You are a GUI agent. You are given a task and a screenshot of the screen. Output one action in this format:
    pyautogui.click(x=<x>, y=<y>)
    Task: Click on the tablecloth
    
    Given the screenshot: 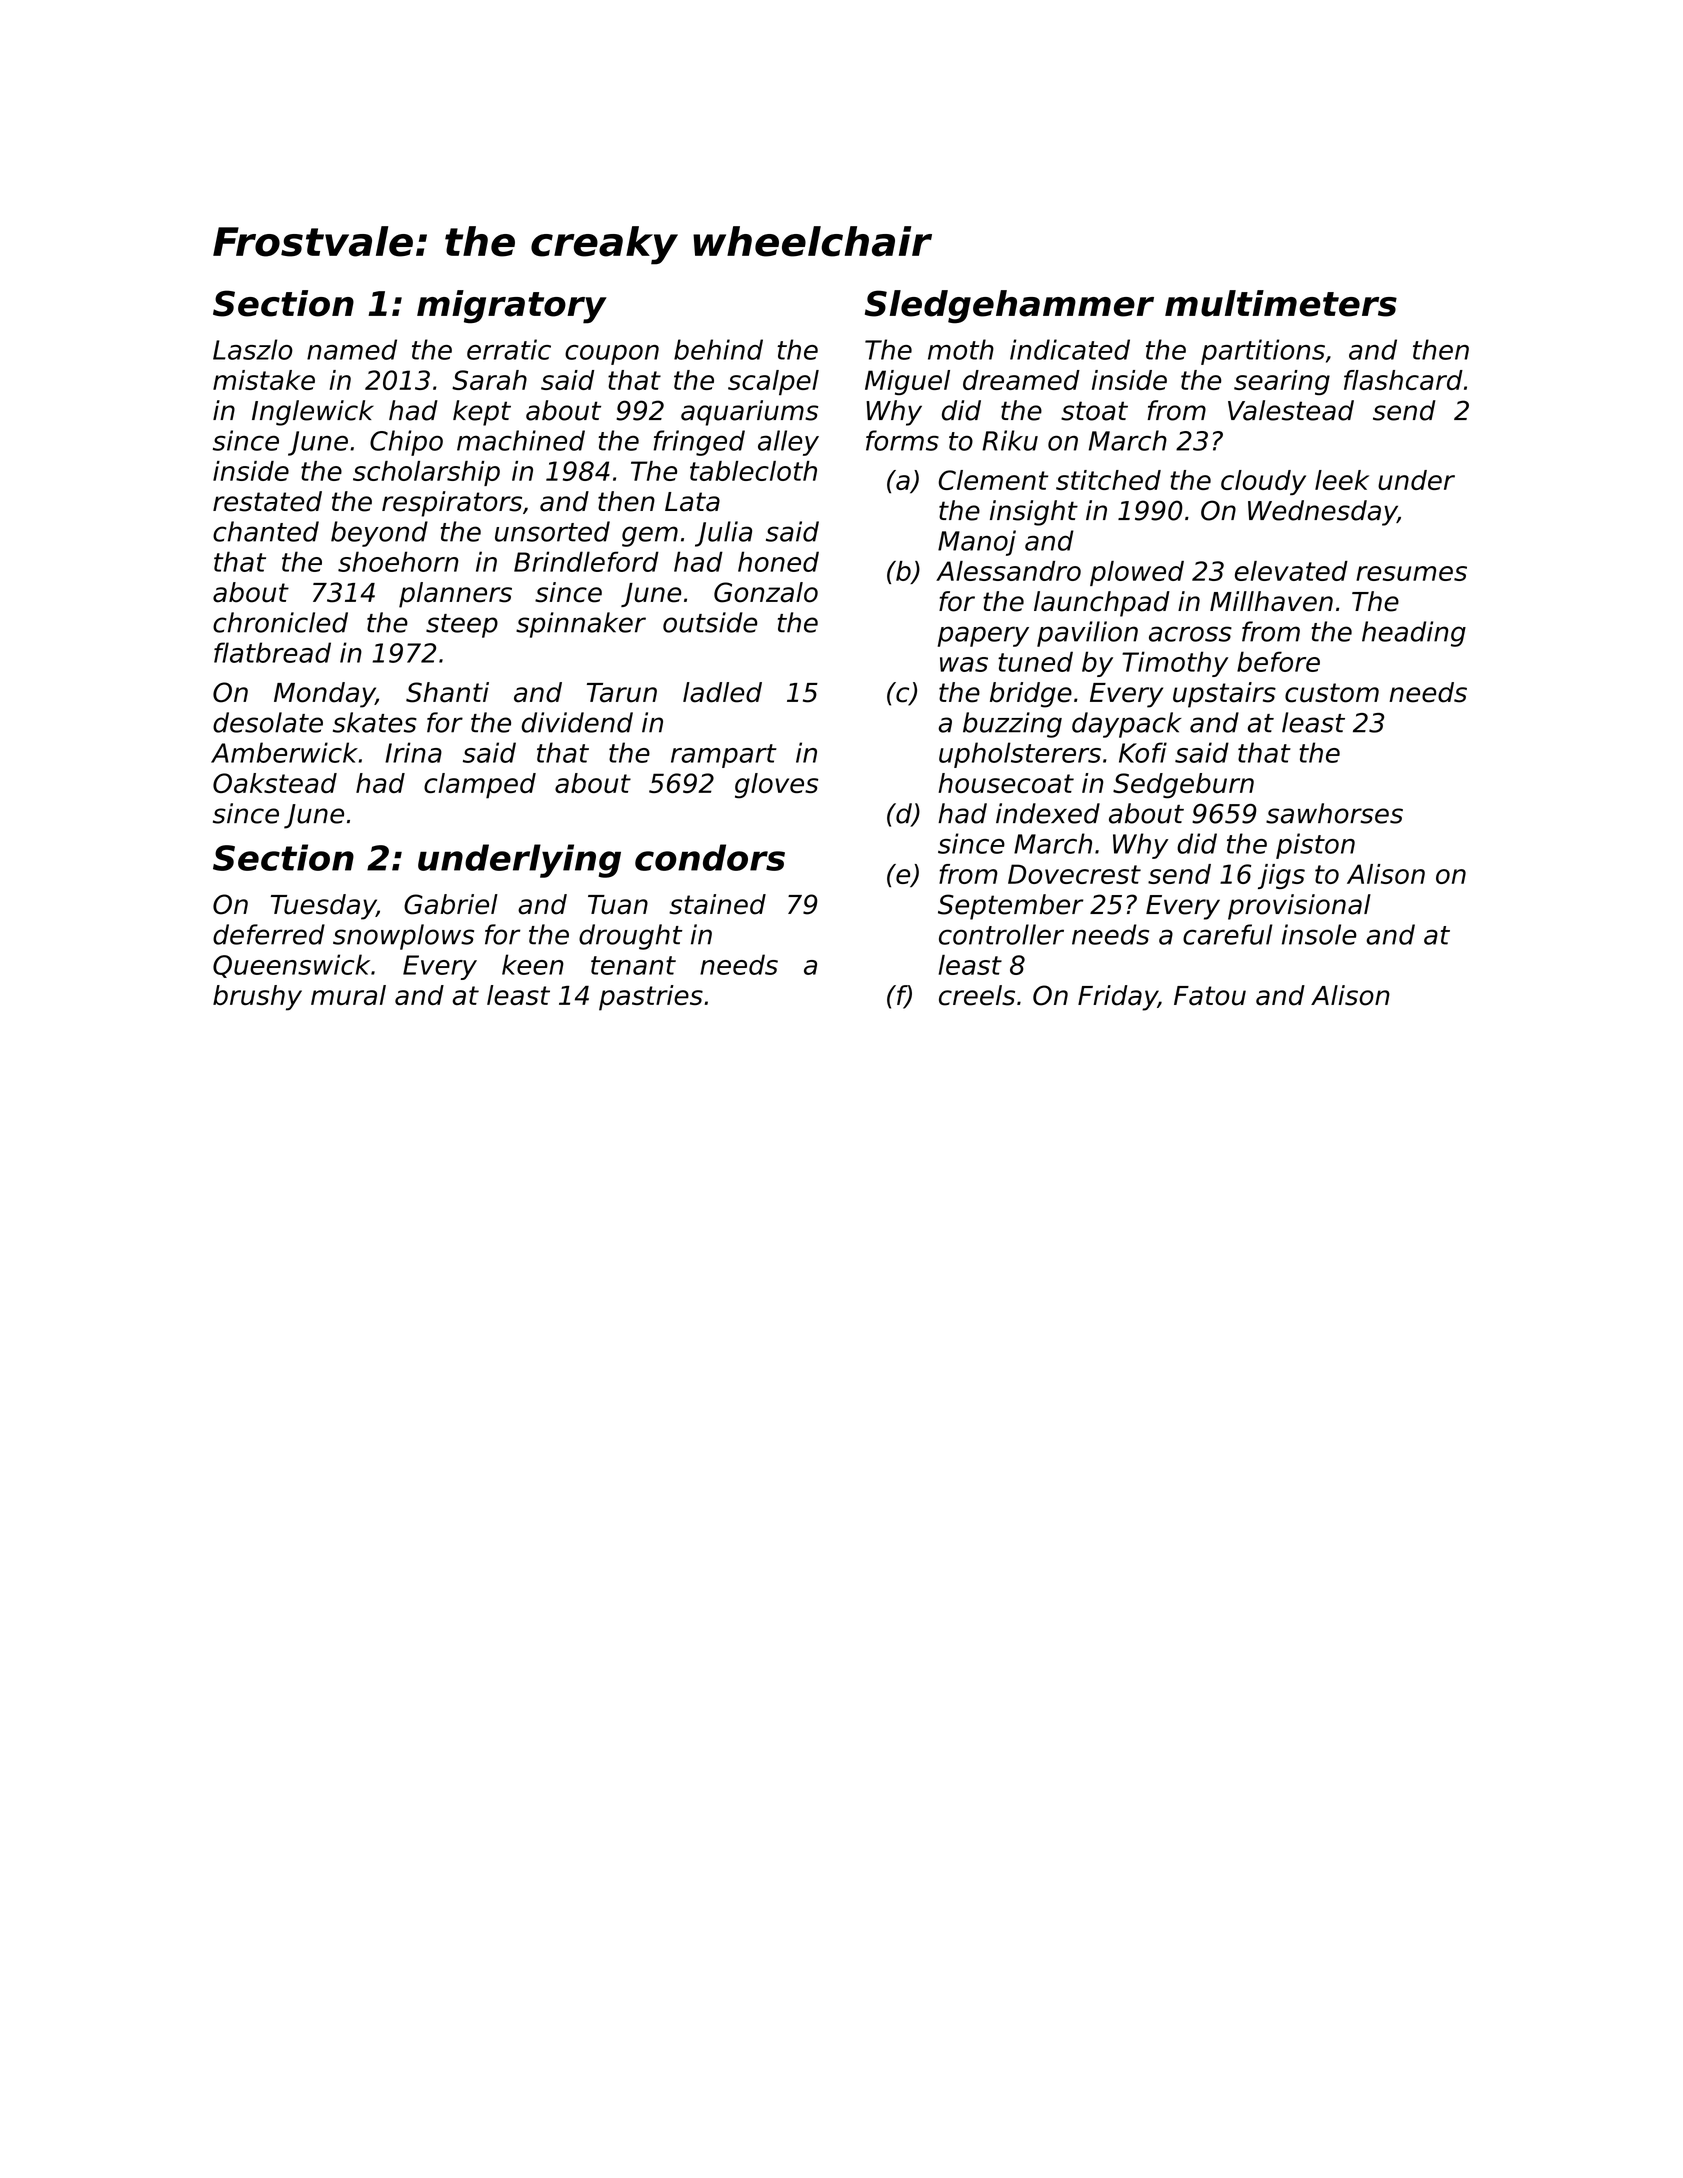 What is the action you would take?
    pyautogui.click(x=753, y=471)
